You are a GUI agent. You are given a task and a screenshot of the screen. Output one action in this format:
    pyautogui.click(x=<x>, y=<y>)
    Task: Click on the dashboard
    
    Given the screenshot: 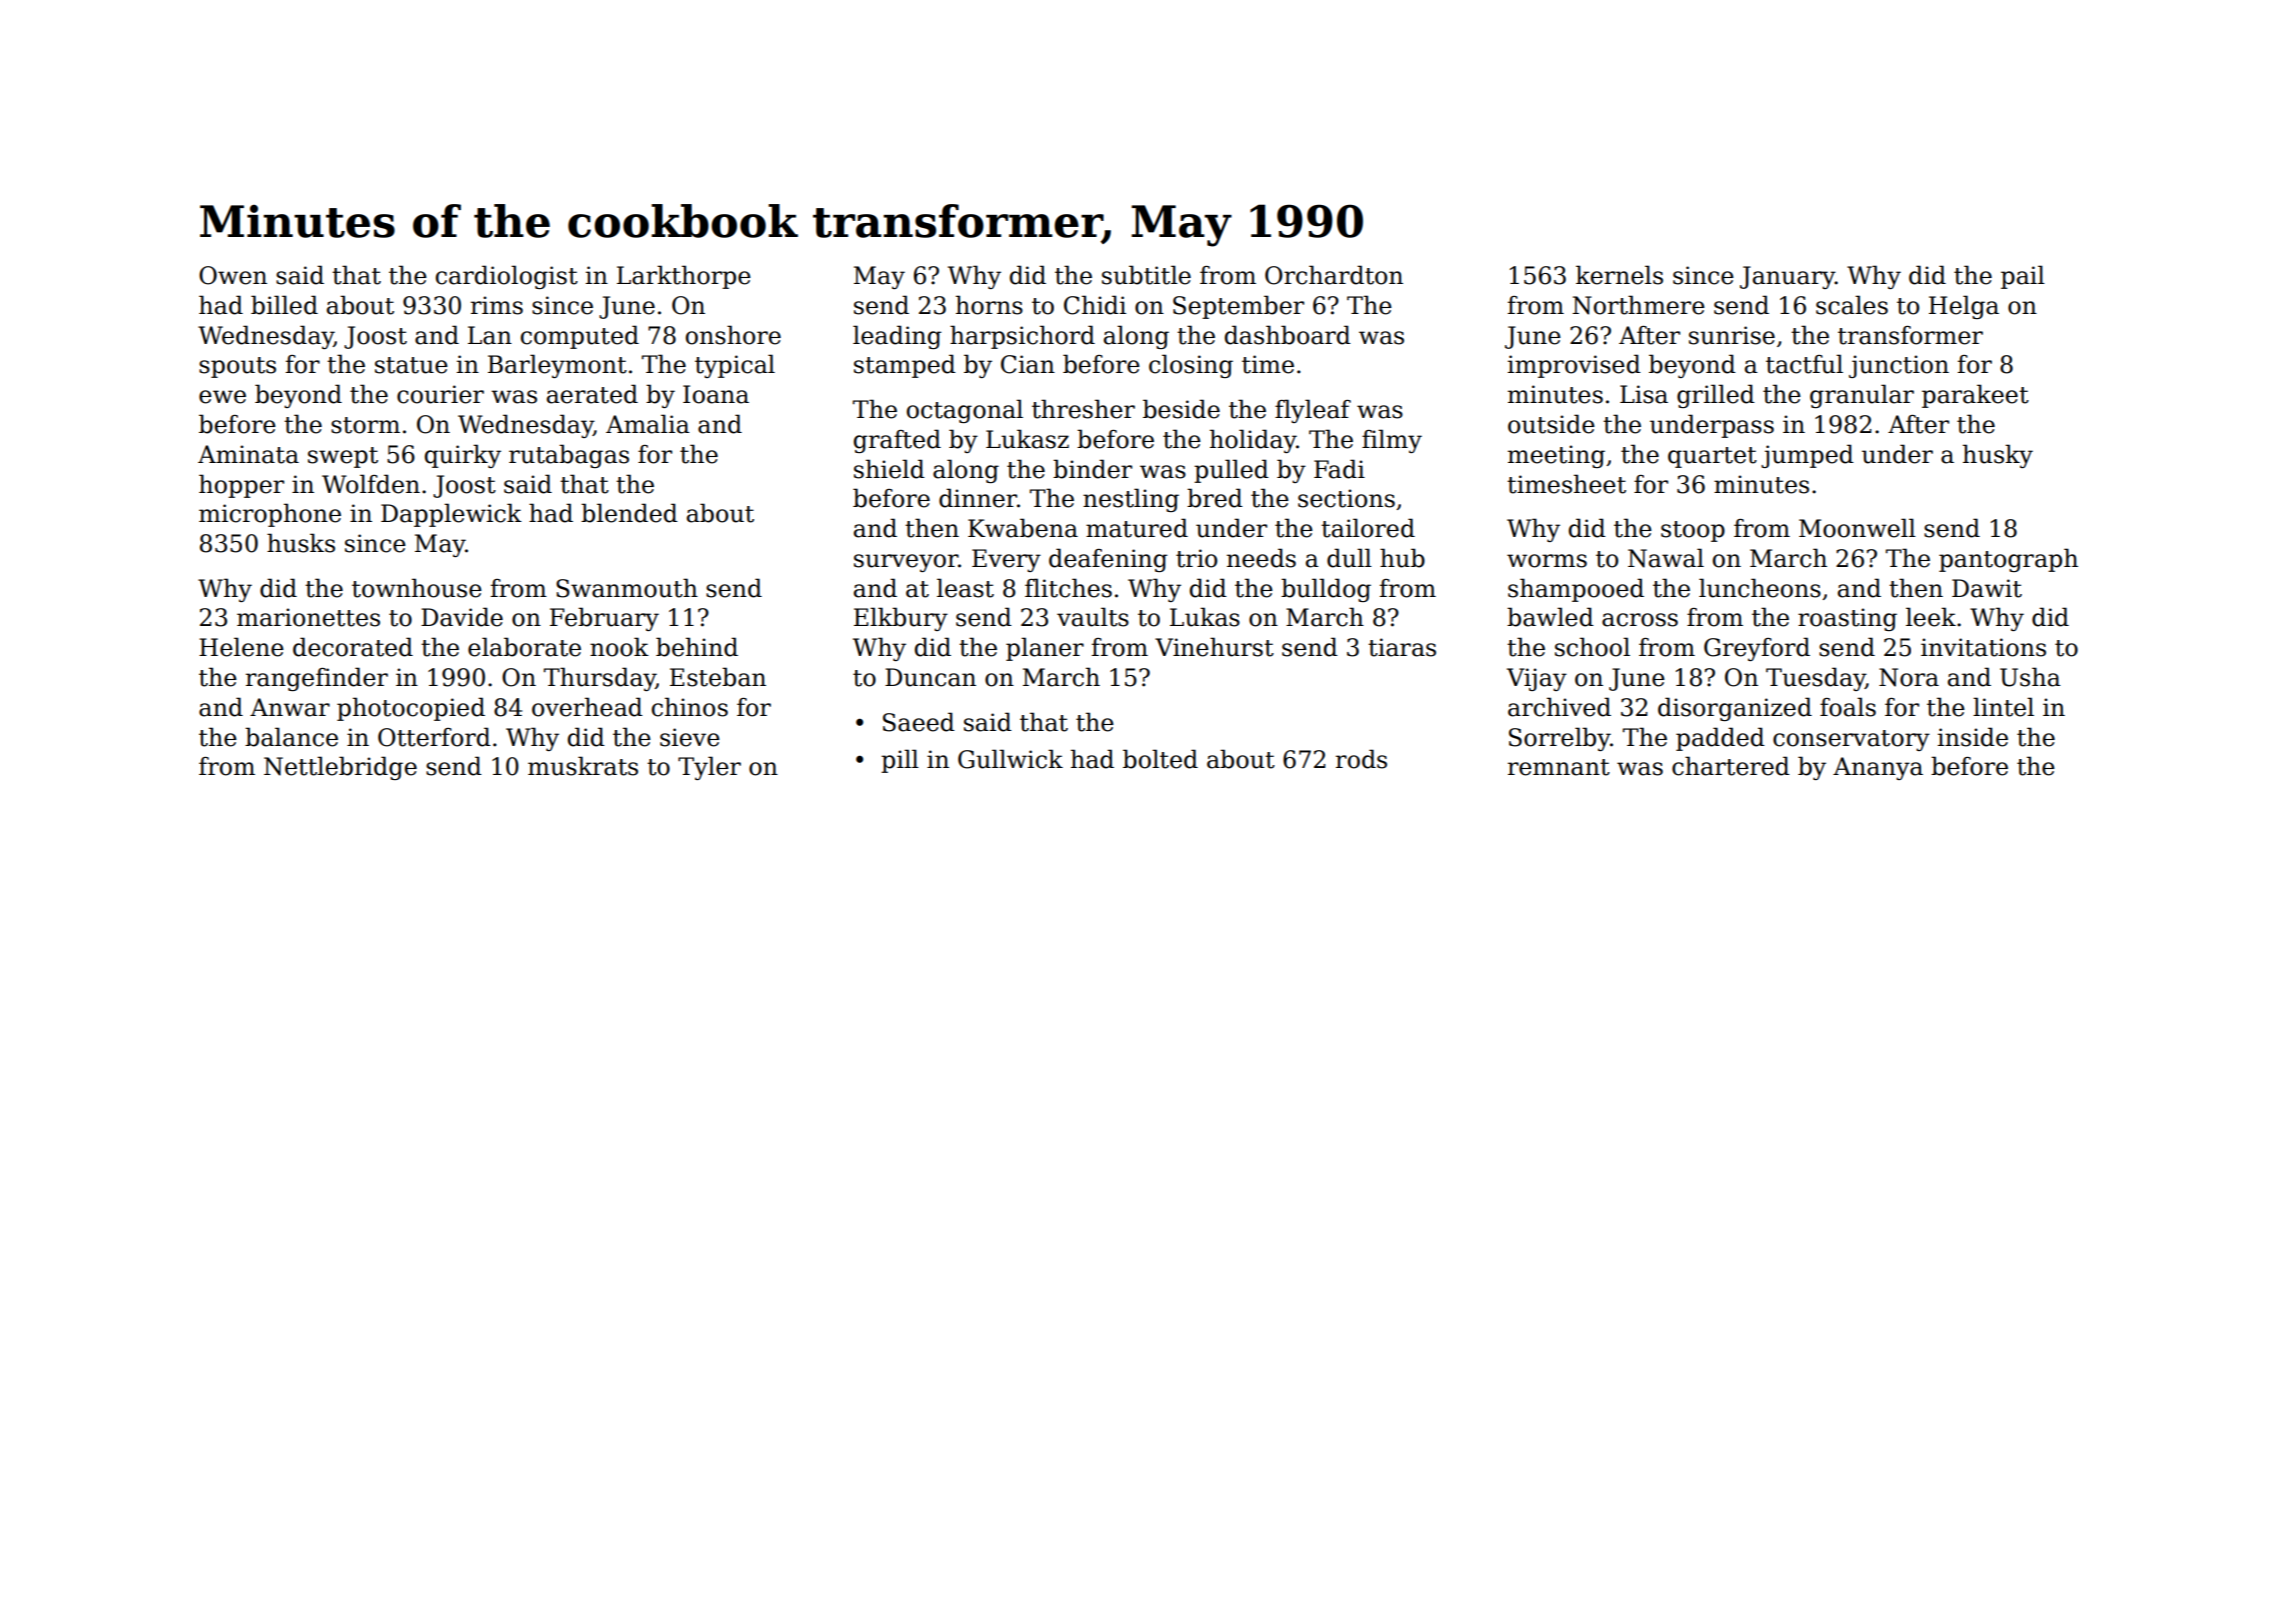 What is the action you would take?
    pyautogui.click(x=1288, y=335)
